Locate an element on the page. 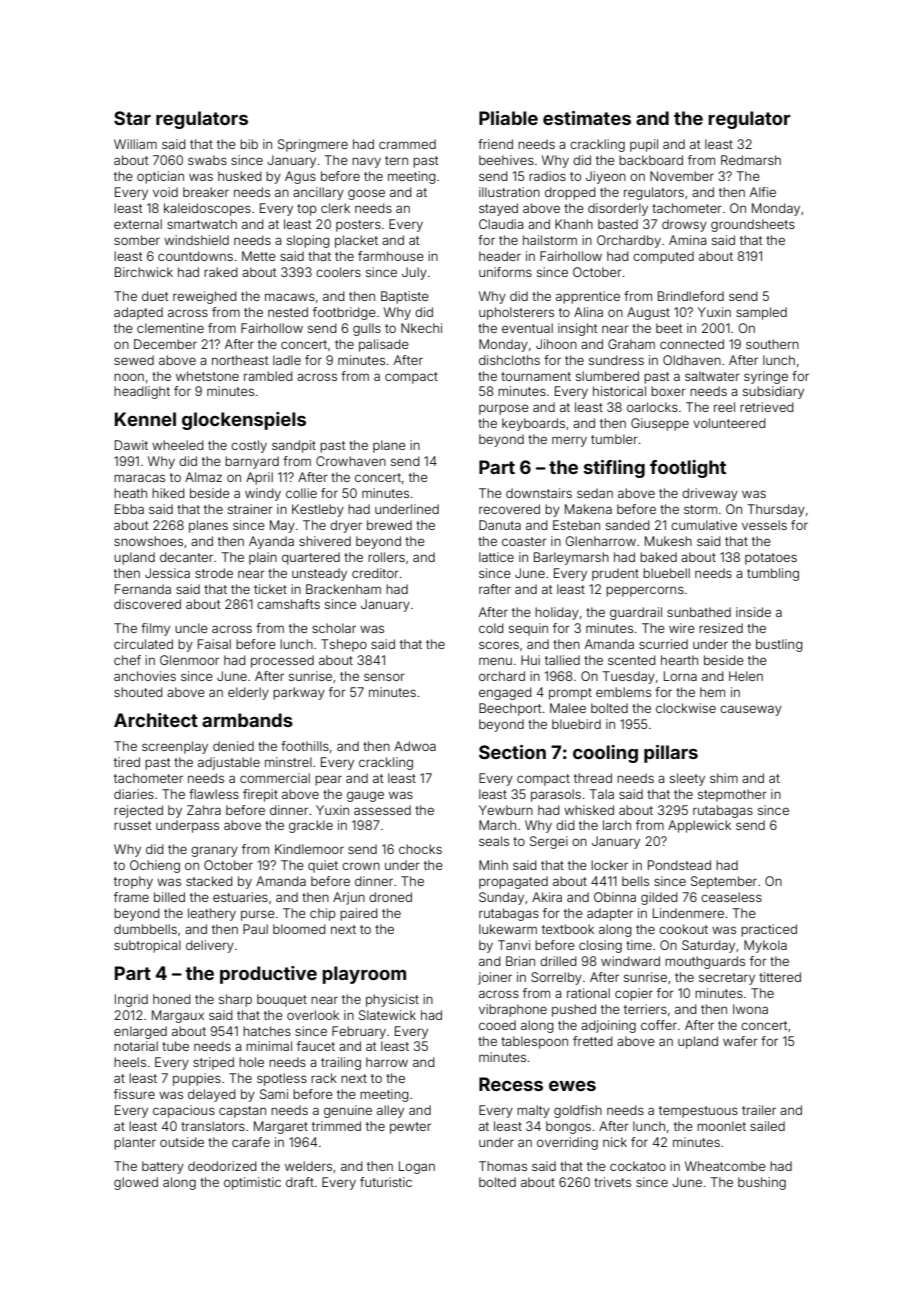 The width and height of the image is (924, 1308). quartered is located at coordinates (311, 558).
